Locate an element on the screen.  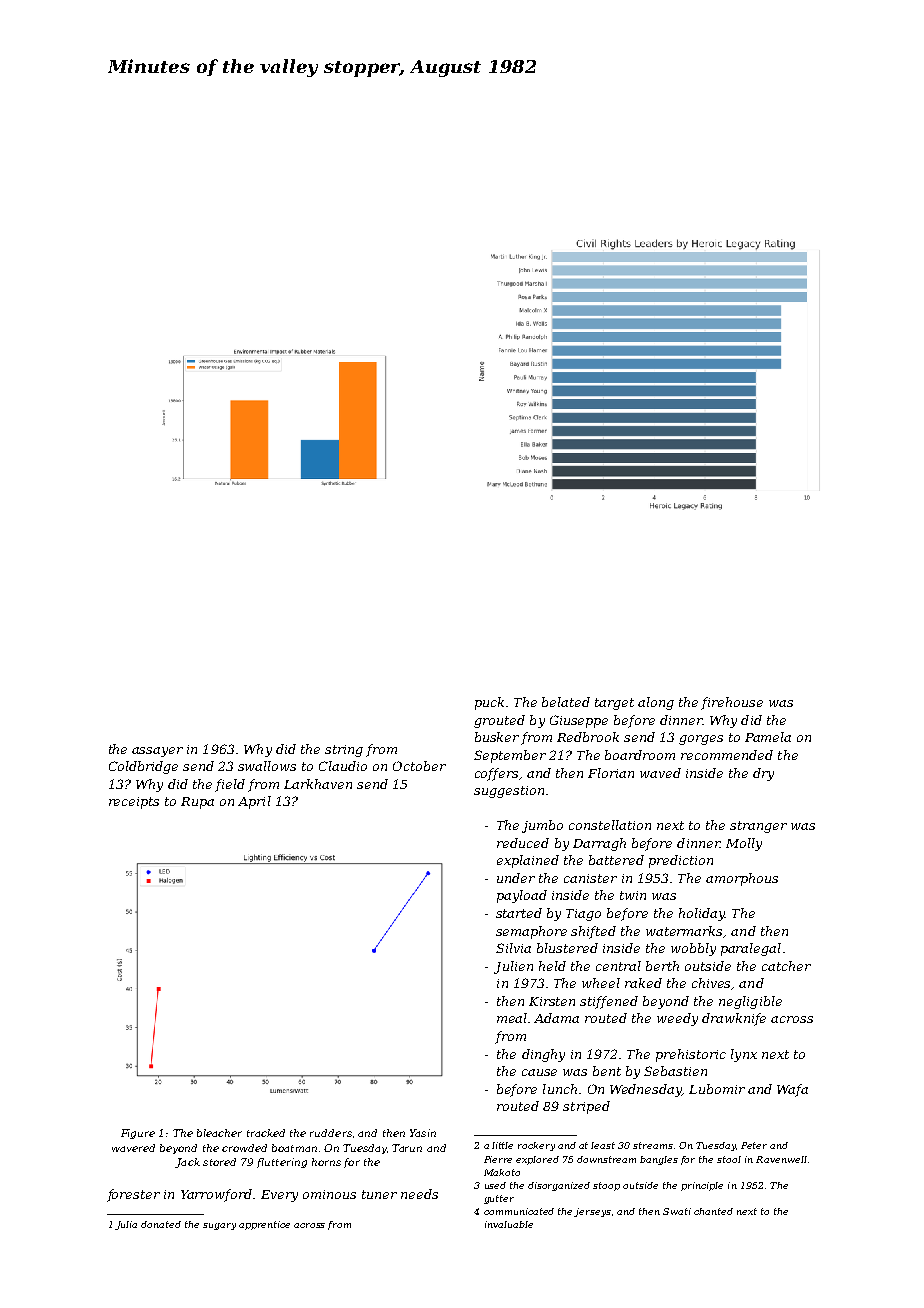
under is located at coordinates (516, 878).
